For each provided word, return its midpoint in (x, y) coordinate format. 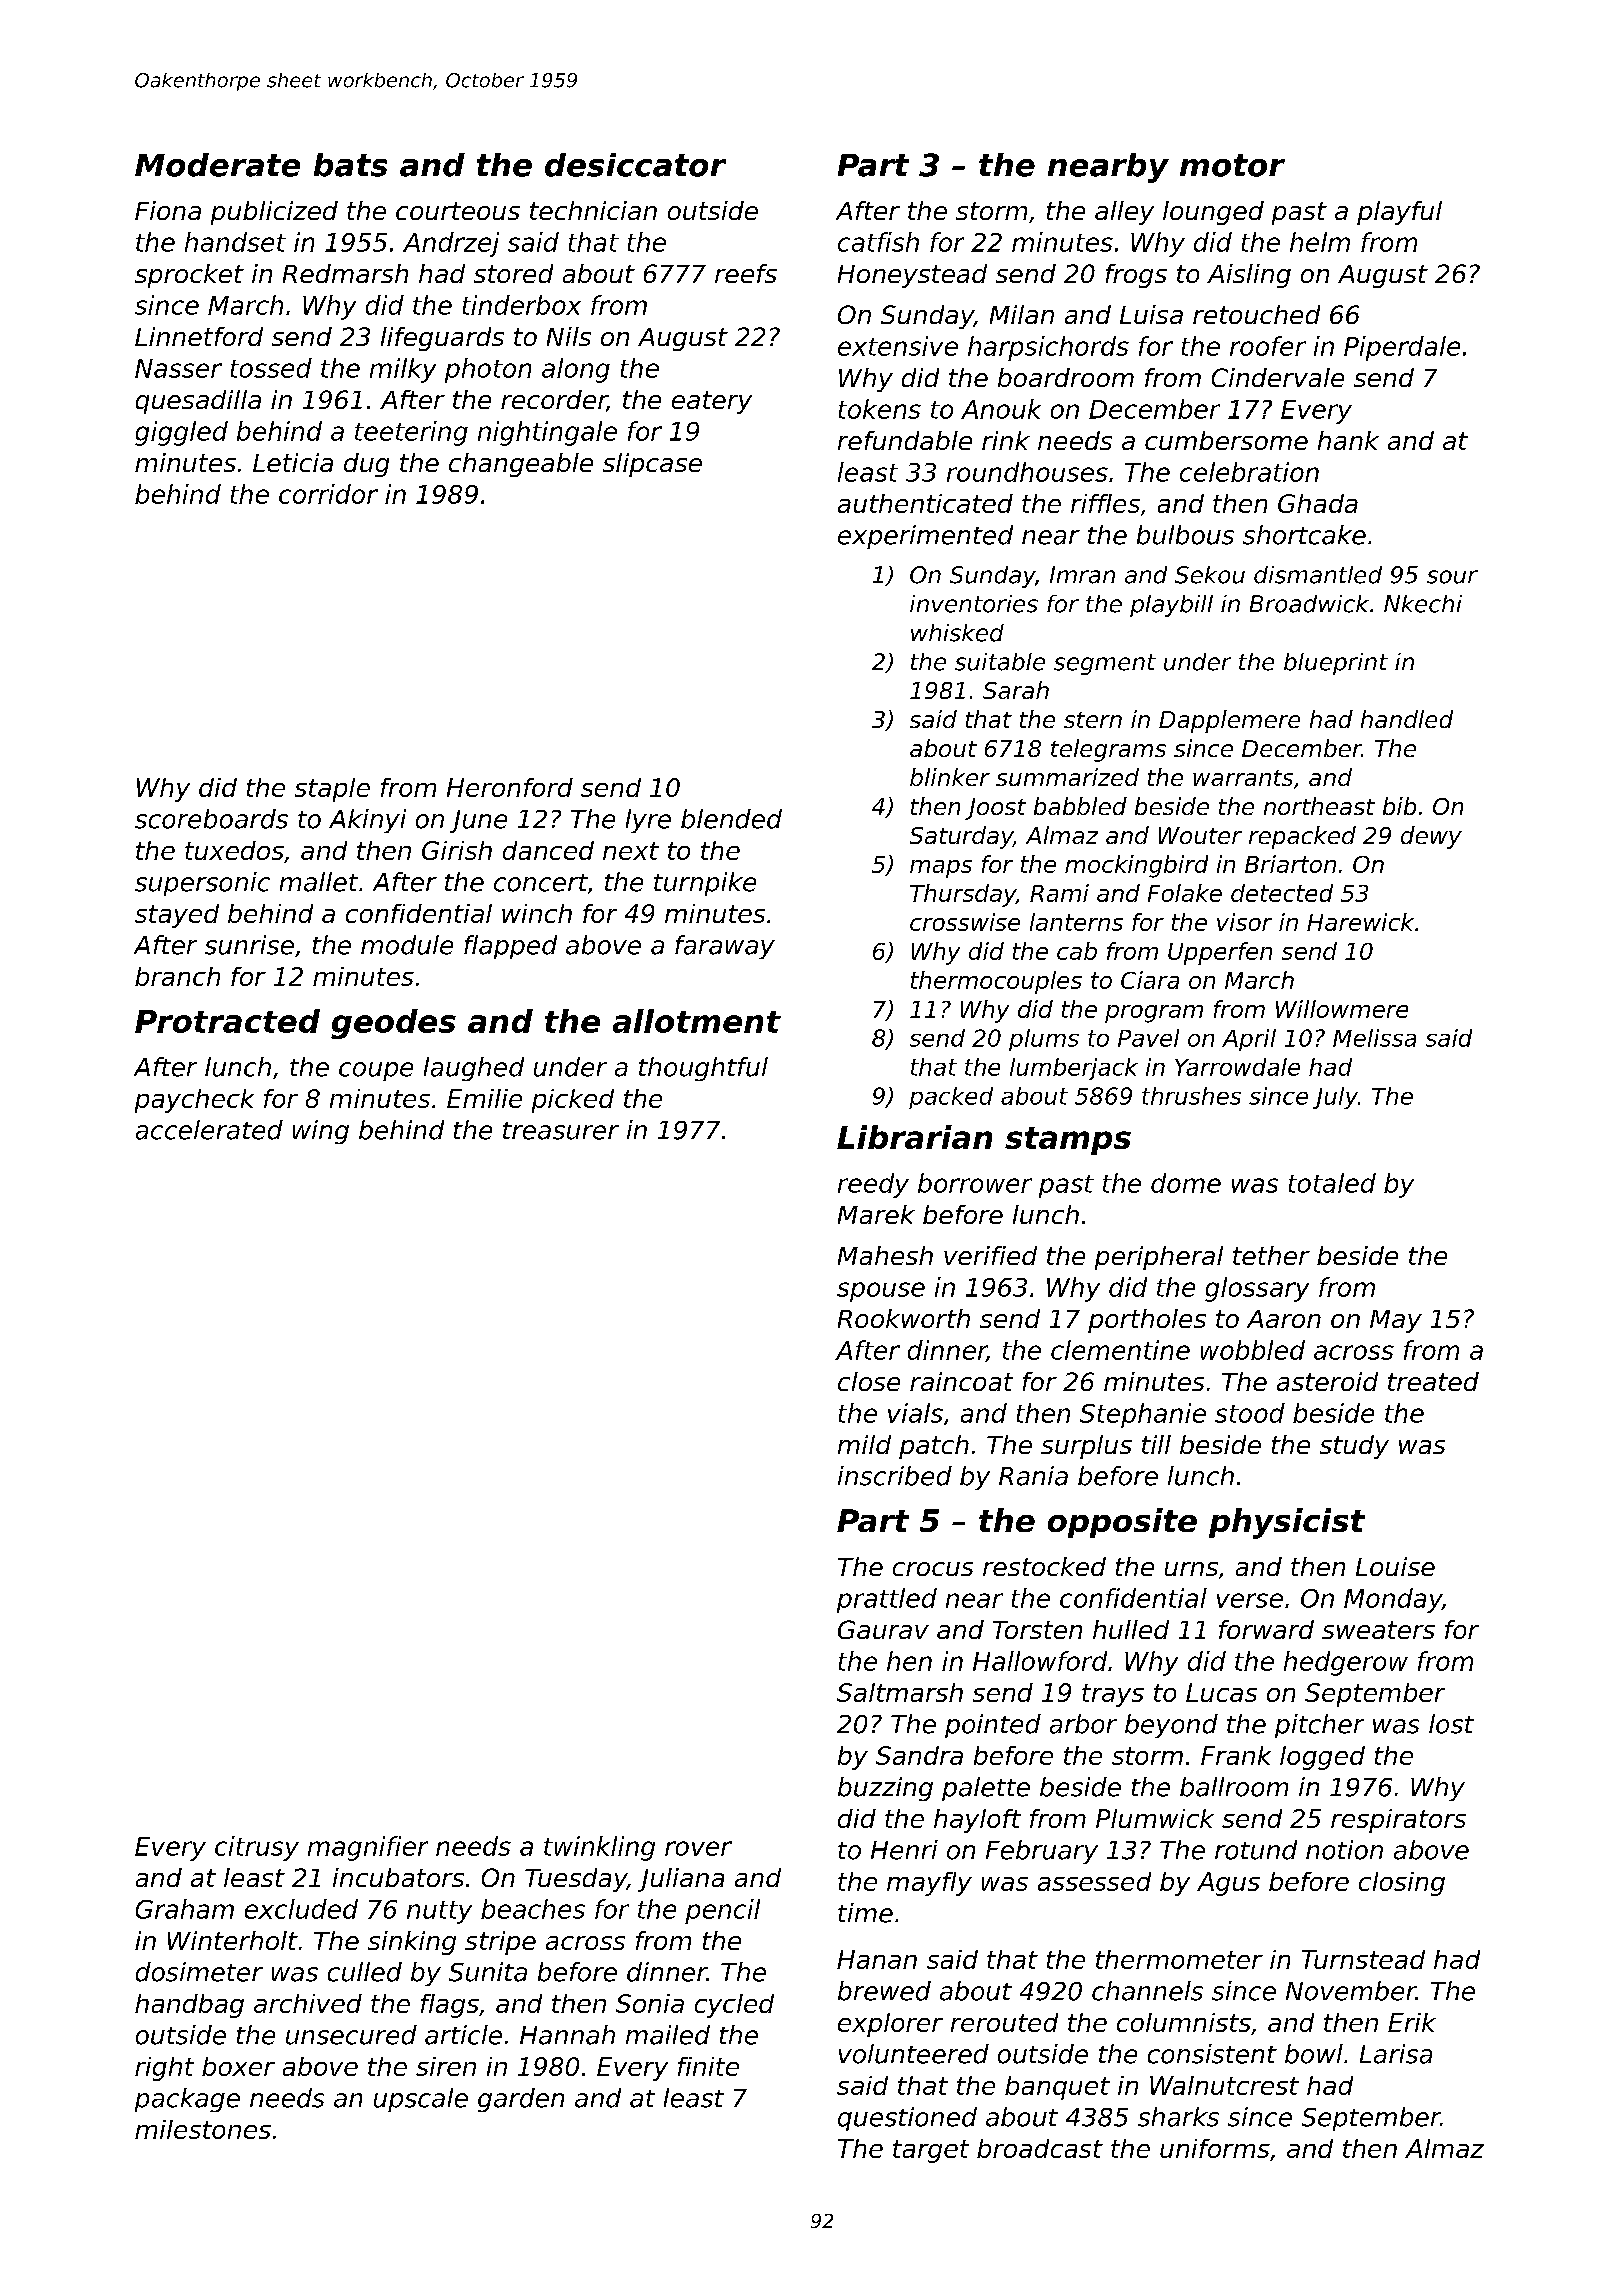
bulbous (1185, 535)
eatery (712, 402)
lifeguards (442, 339)
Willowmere (1342, 1009)
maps (941, 869)
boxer (238, 2066)
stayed (177, 916)
